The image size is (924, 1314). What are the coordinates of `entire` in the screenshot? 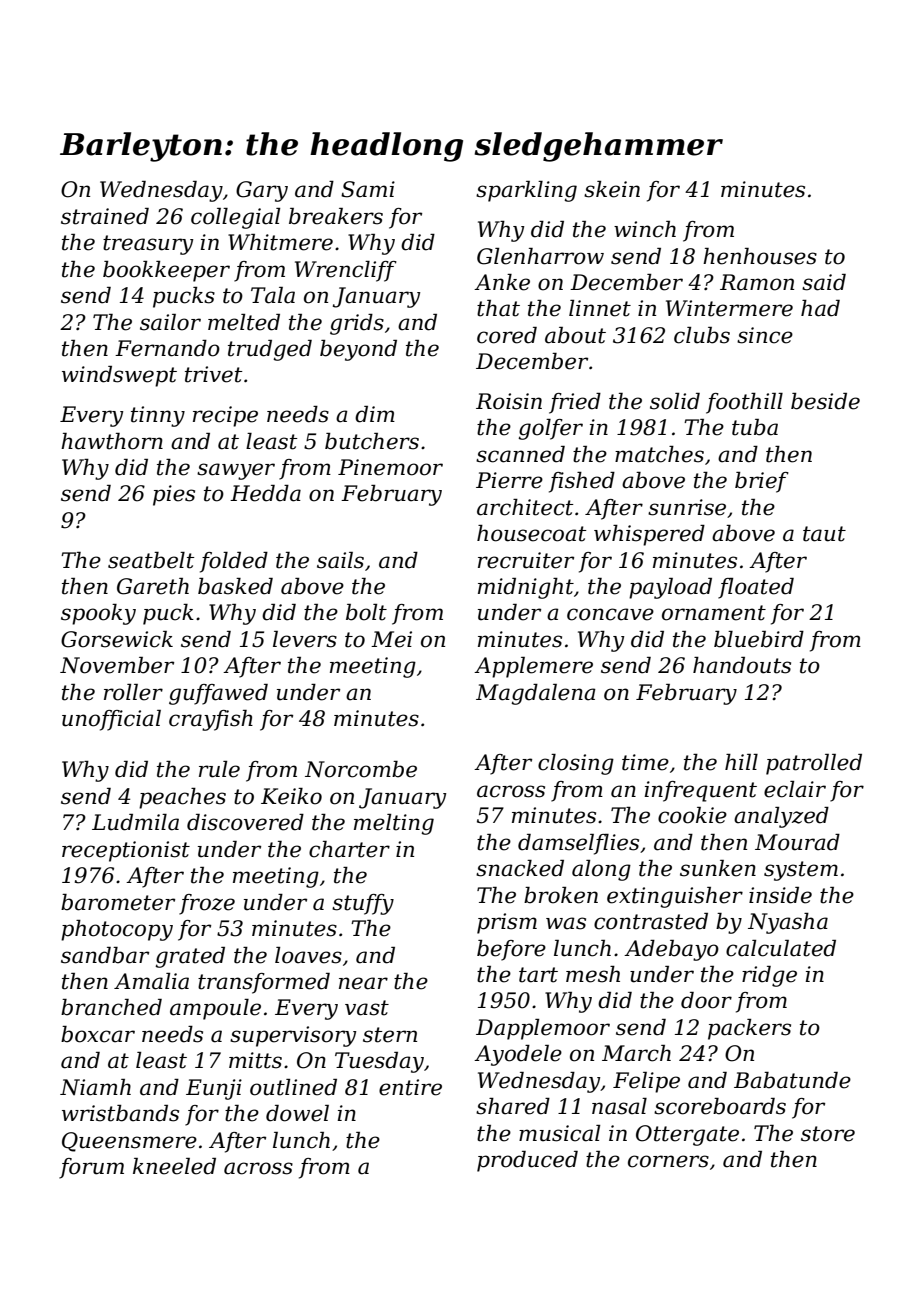 It's located at (410, 1087).
